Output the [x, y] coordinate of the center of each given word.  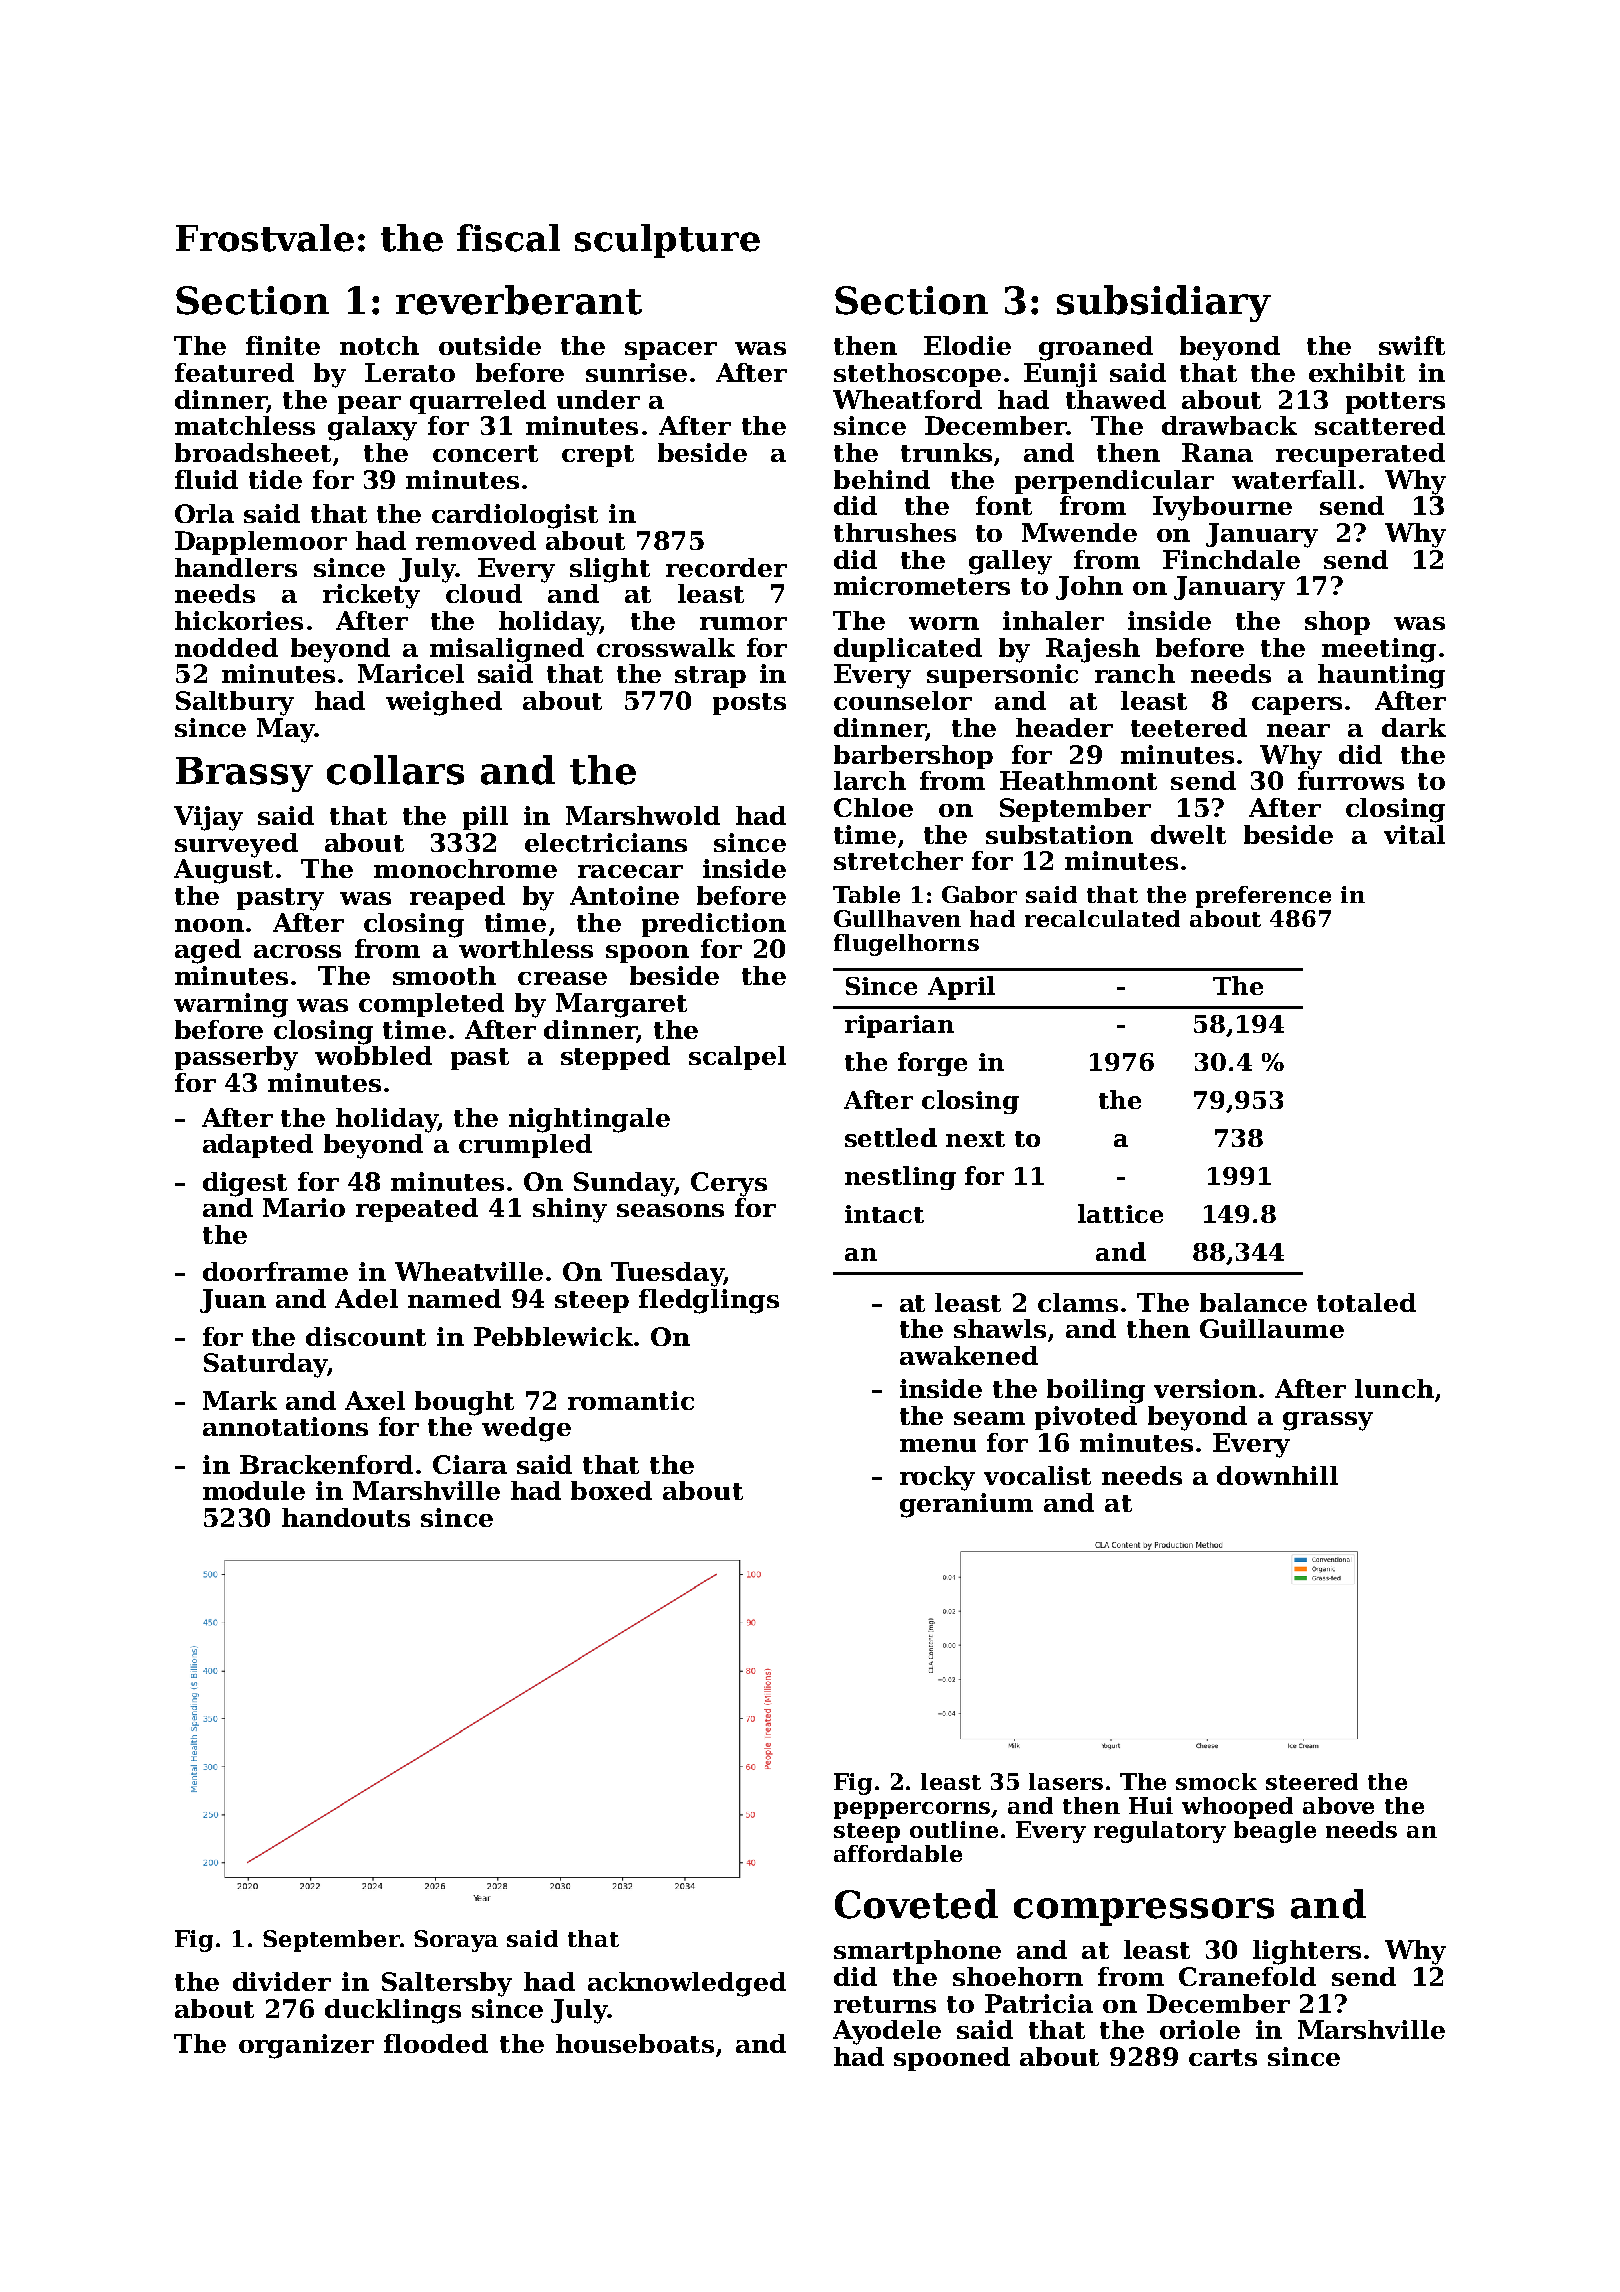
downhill [1277, 1475]
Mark [240, 1400]
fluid [206, 479]
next [975, 1139]
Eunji [1060, 375]
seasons [670, 1210]
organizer [306, 2046]
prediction [714, 925]
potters [1395, 403]
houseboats [635, 2043]
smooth [444, 975]
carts [1223, 2057]
